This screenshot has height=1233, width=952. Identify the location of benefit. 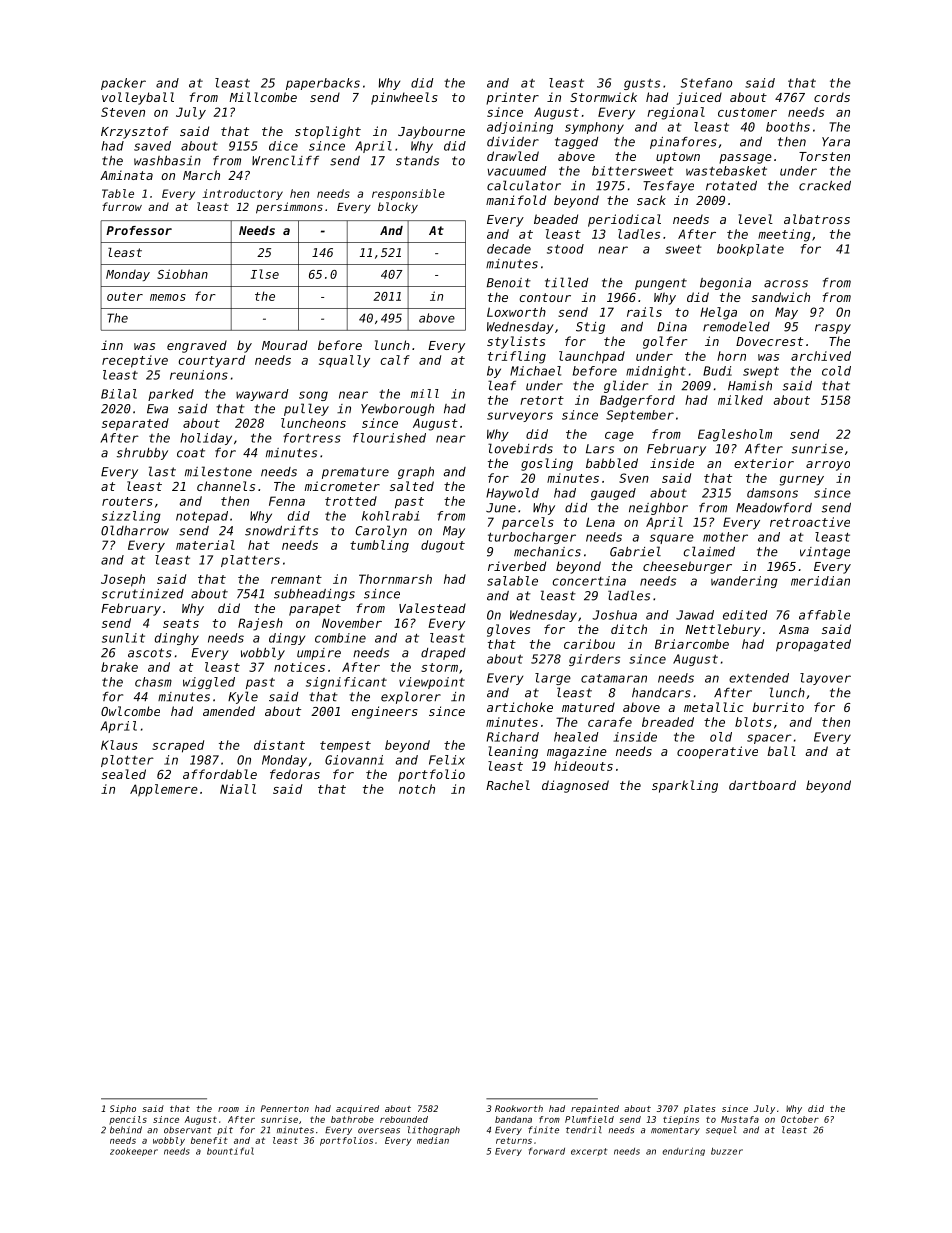
(209, 1140).
